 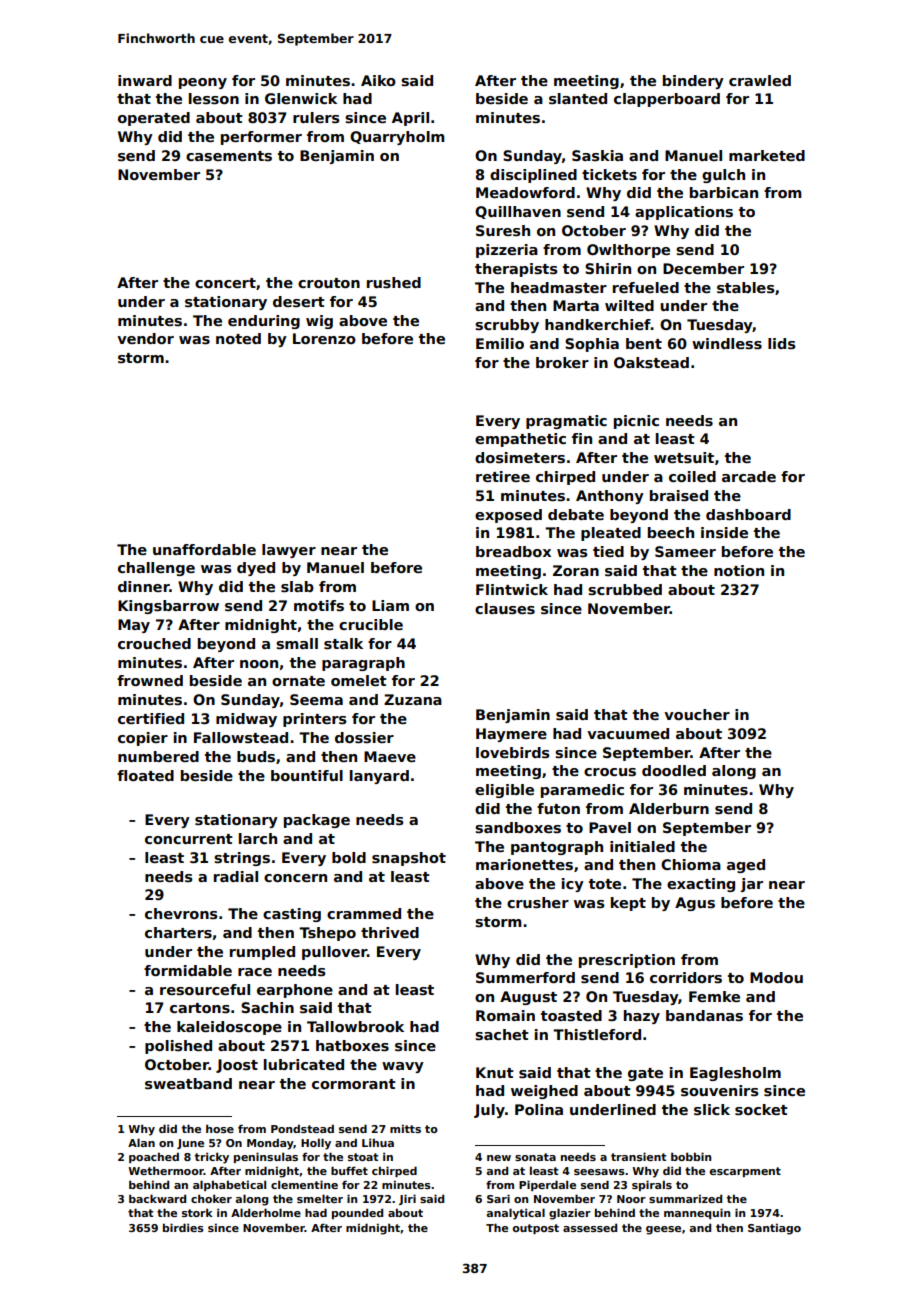 What do you see at coordinates (502, 1034) in the screenshot?
I see `sachet` at bounding box center [502, 1034].
